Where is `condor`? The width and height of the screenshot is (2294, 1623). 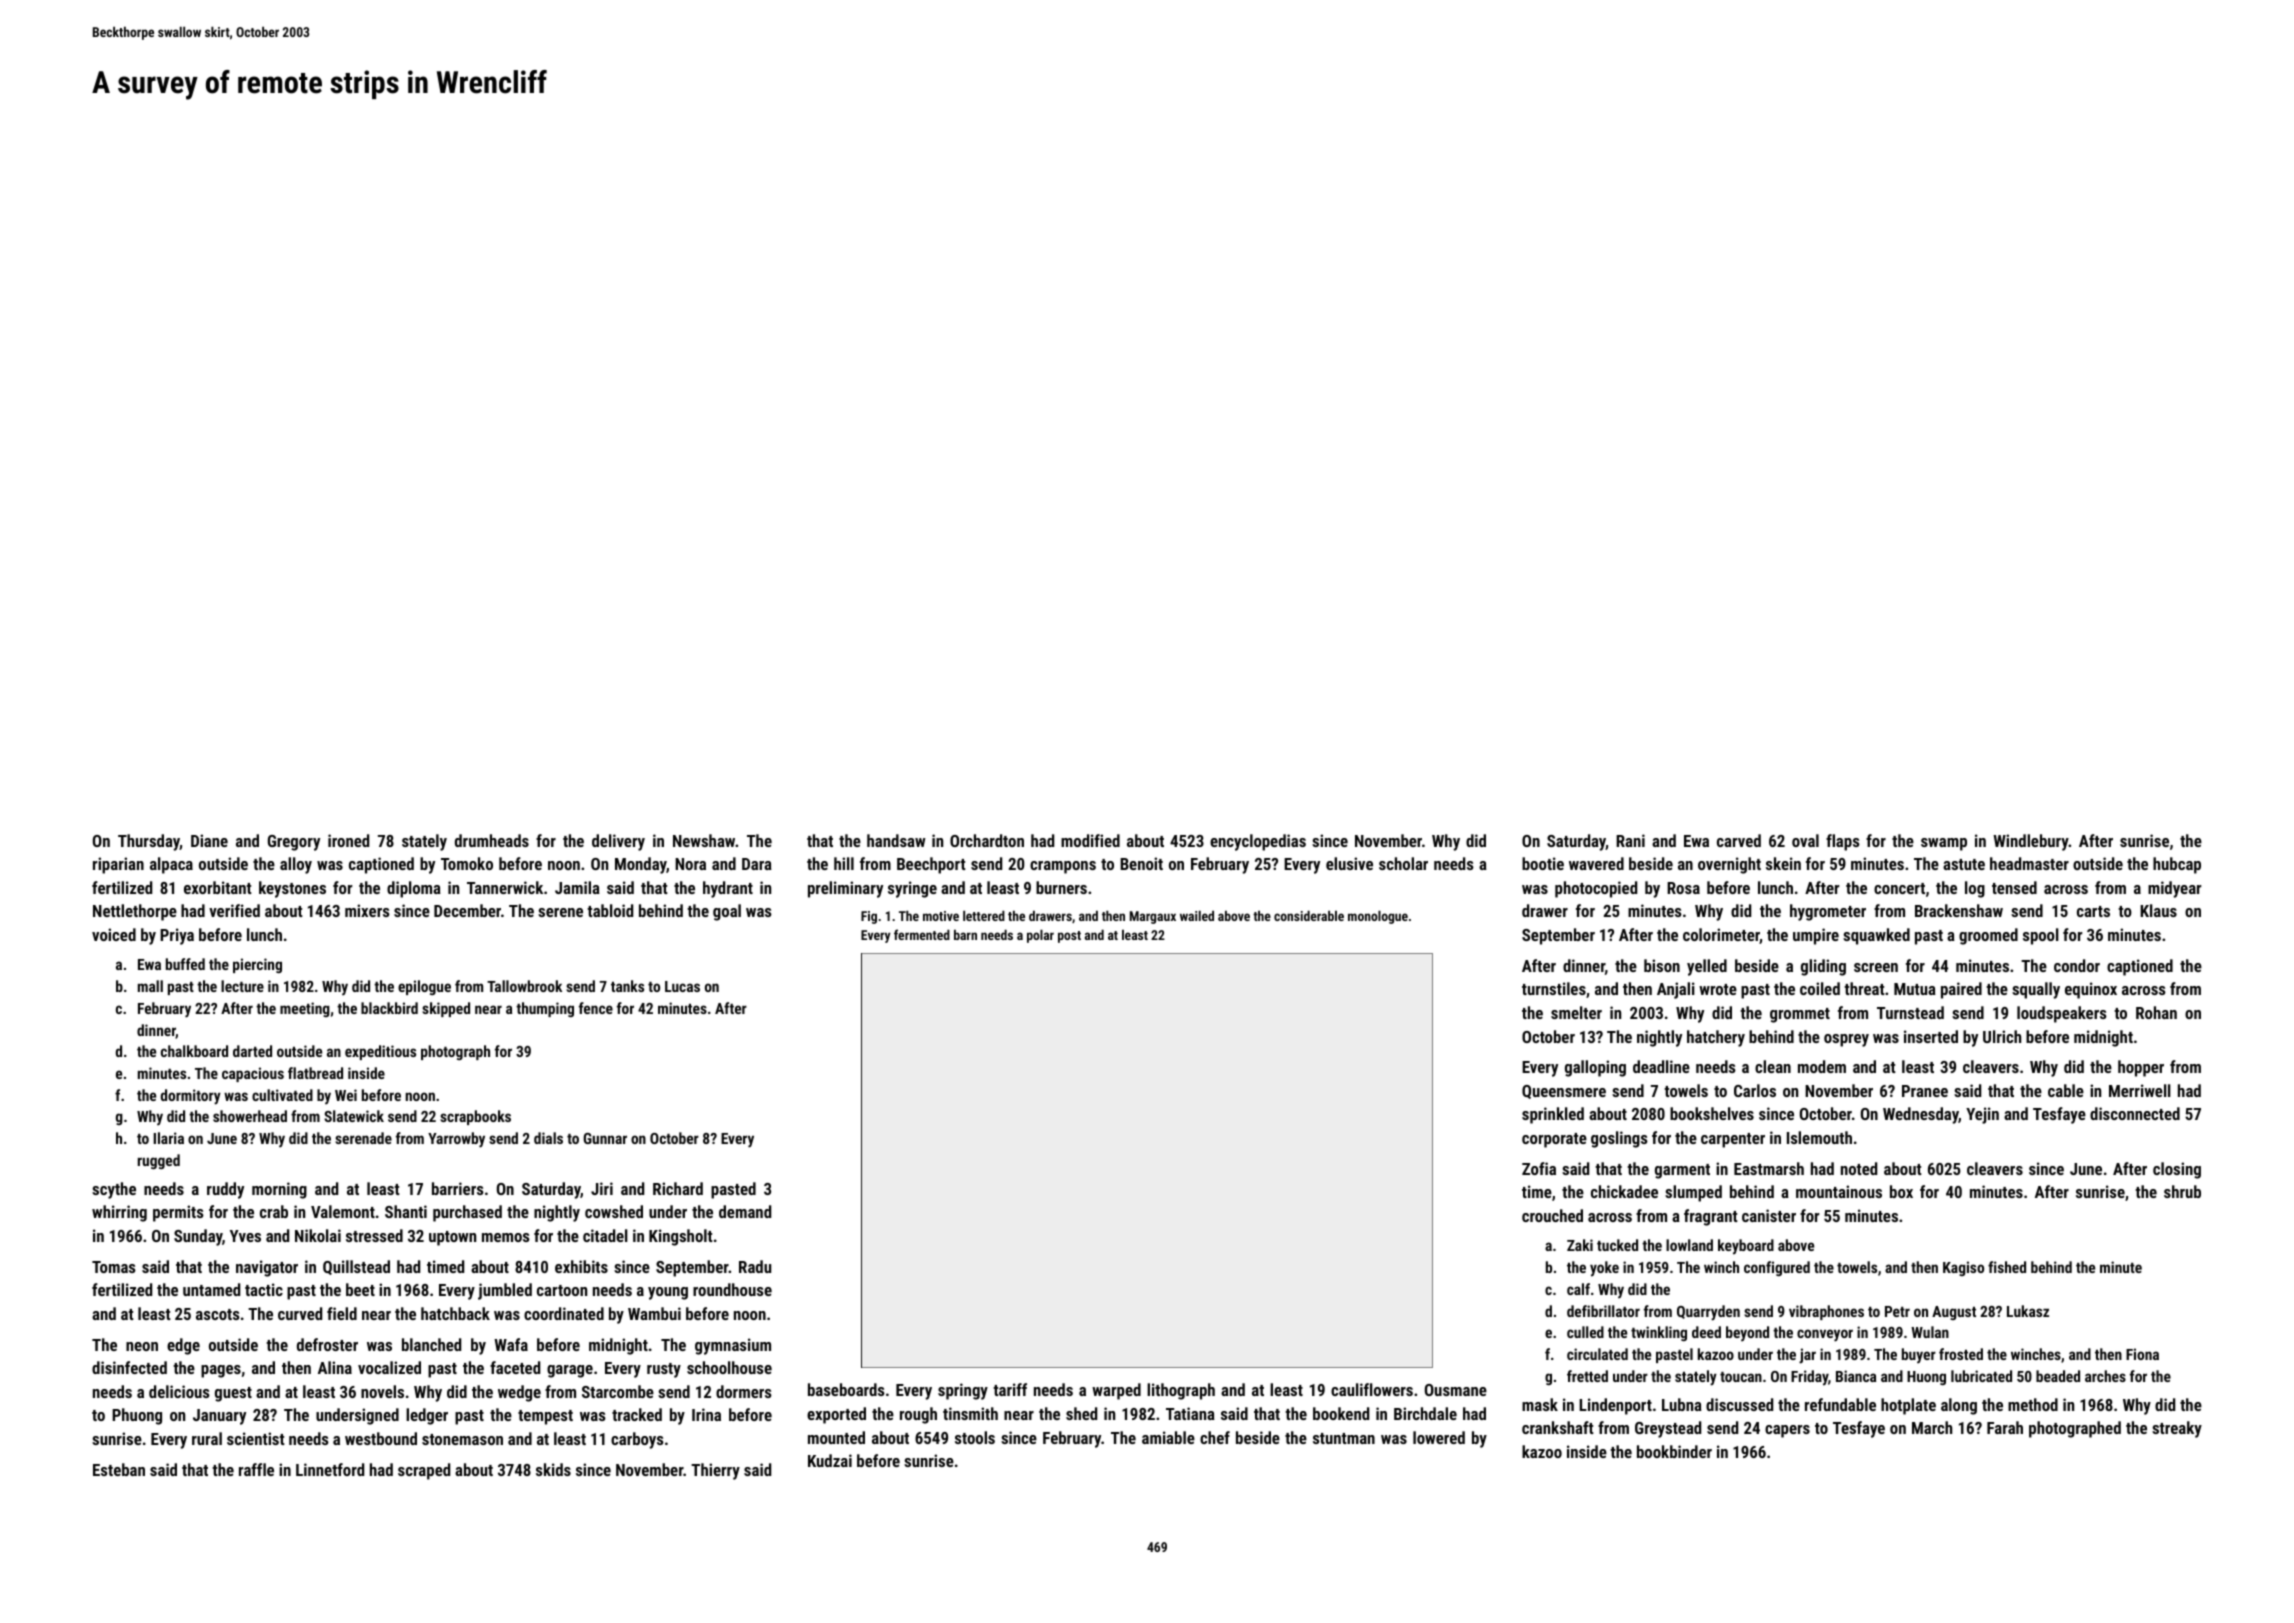 condor is located at coordinates (2077, 965).
